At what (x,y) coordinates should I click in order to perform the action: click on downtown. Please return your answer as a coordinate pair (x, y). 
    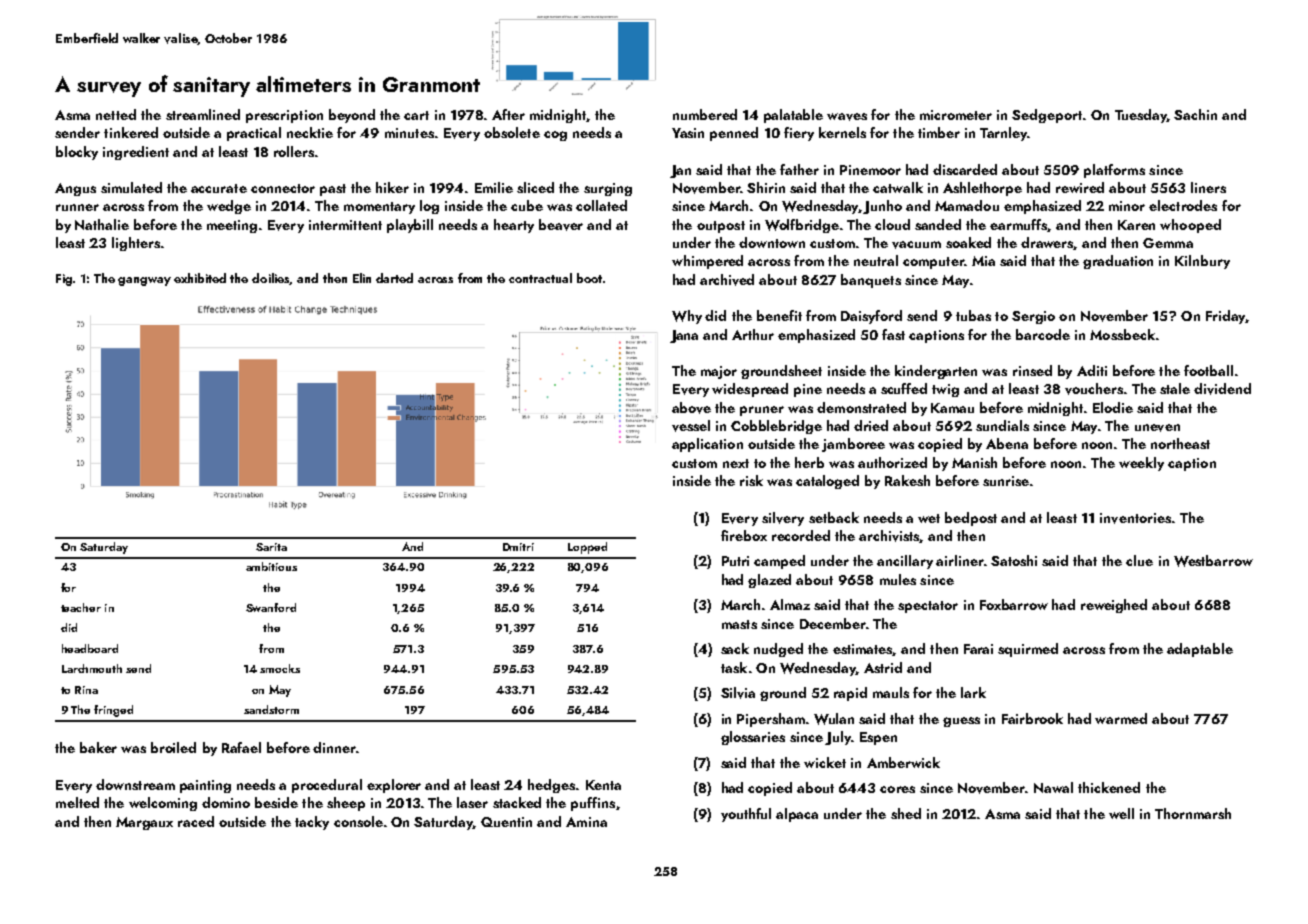
    Looking at the image, I should click on (772, 242).
